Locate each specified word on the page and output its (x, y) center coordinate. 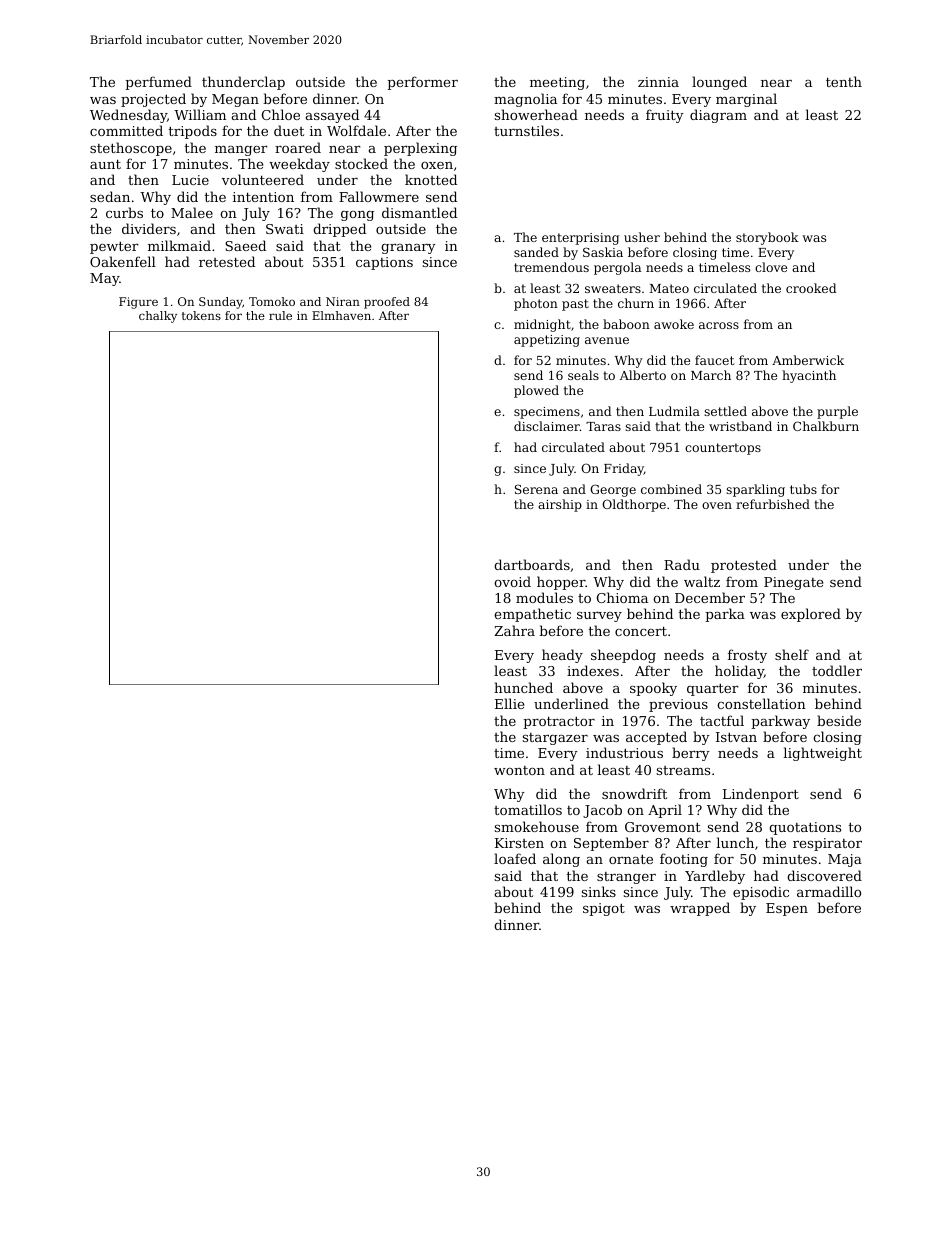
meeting (557, 83)
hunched (523, 687)
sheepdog (623, 656)
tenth (844, 81)
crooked (811, 288)
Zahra (514, 630)
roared (298, 147)
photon (536, 304)
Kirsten (519, 843)
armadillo (829, 891)
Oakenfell (123, 261)
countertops (723, 449)
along (561, 860)
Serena (536, 489)
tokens (201, 315)
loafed (515, 858)
